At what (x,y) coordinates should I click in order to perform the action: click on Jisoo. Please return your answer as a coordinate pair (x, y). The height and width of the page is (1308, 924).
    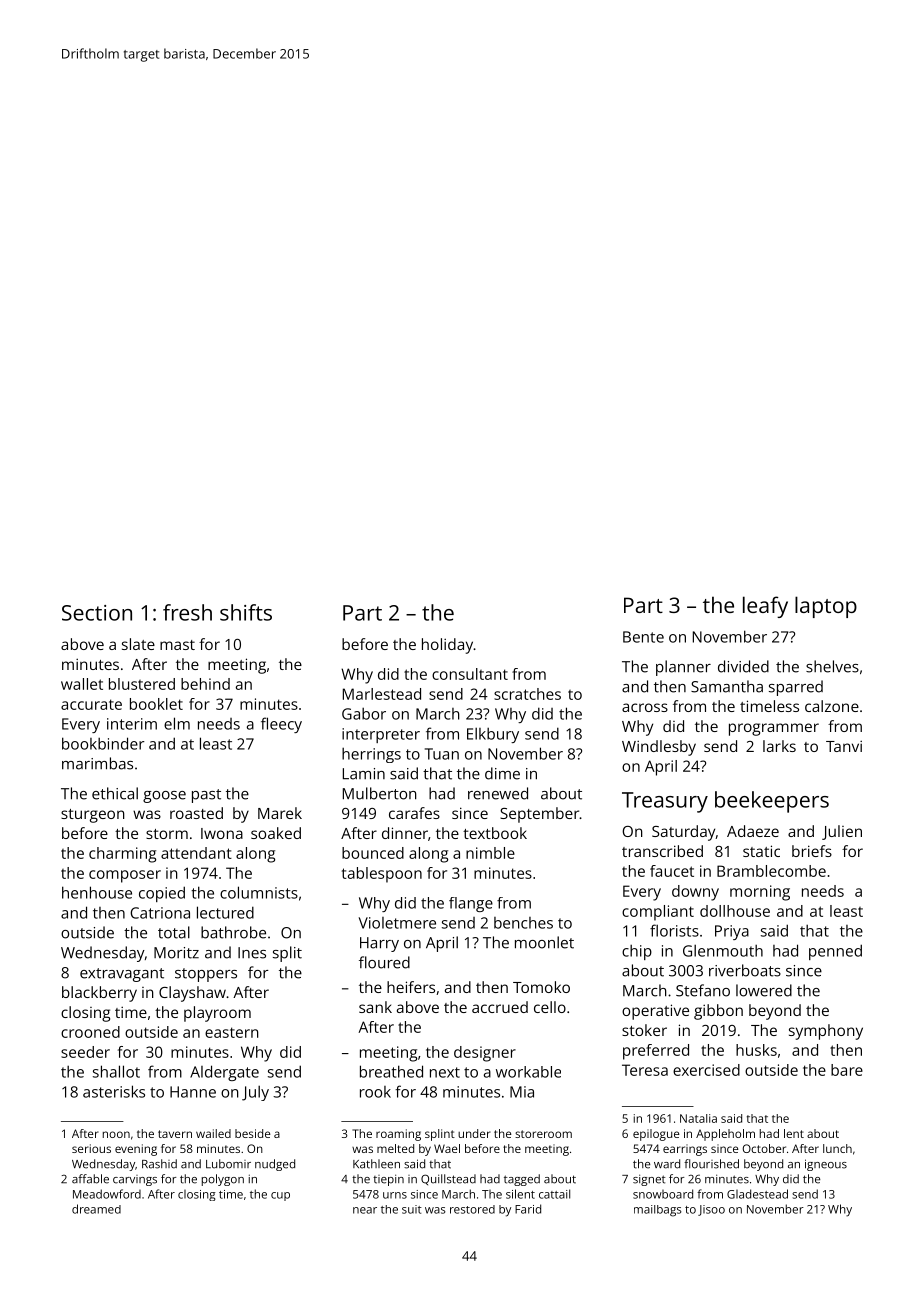
    Looking at the image, I should click on (711, 1210).
